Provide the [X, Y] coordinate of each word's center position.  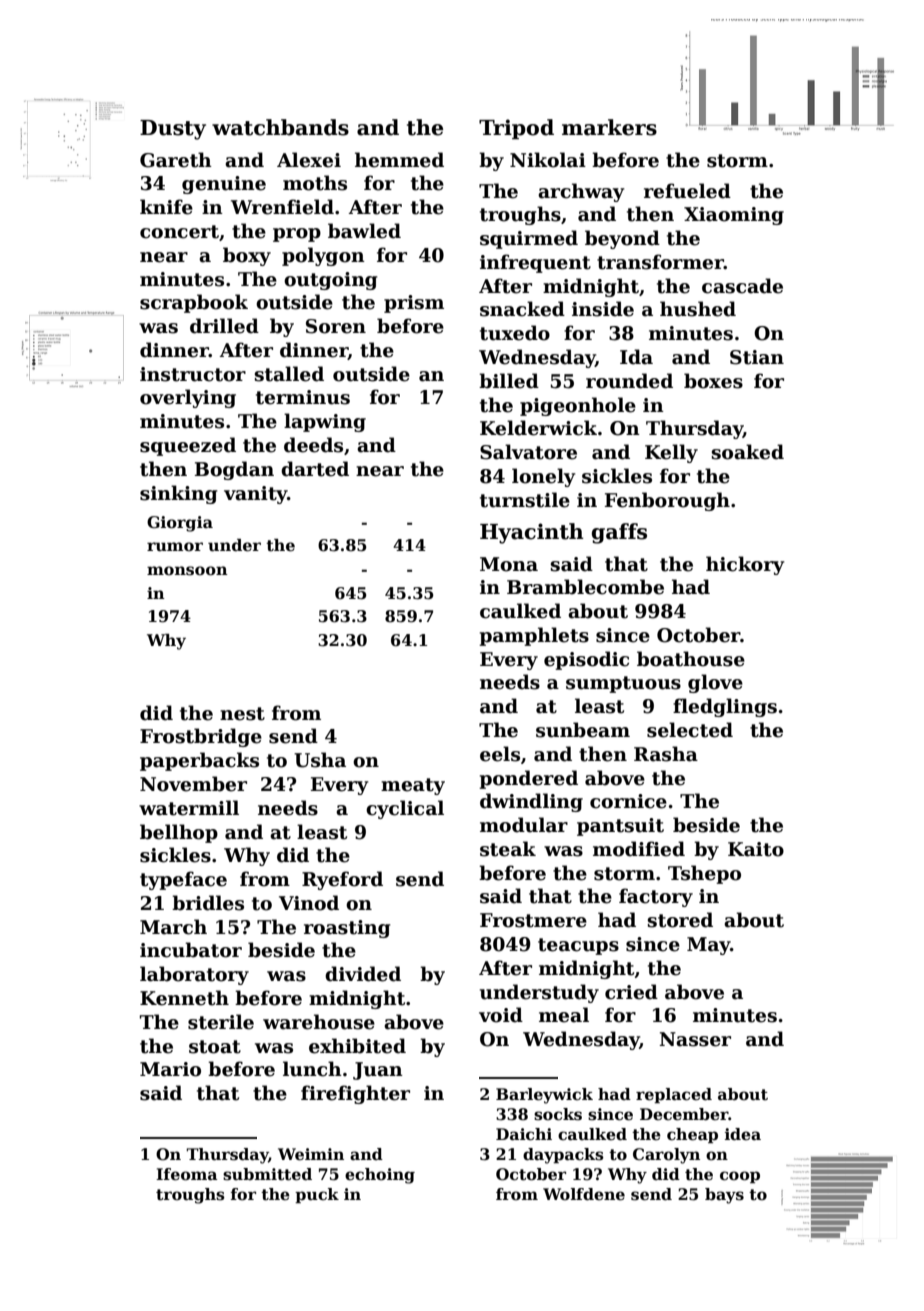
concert [179, 232]
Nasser [695, 1039]
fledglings [725, 707]
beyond [622, 239]
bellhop [179, 833]
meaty [413, 786]
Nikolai [548, 160]
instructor [193, 374]
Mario [170, 1069]
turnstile [525, 500]
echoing [380, 1176]
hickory [745, 565]
